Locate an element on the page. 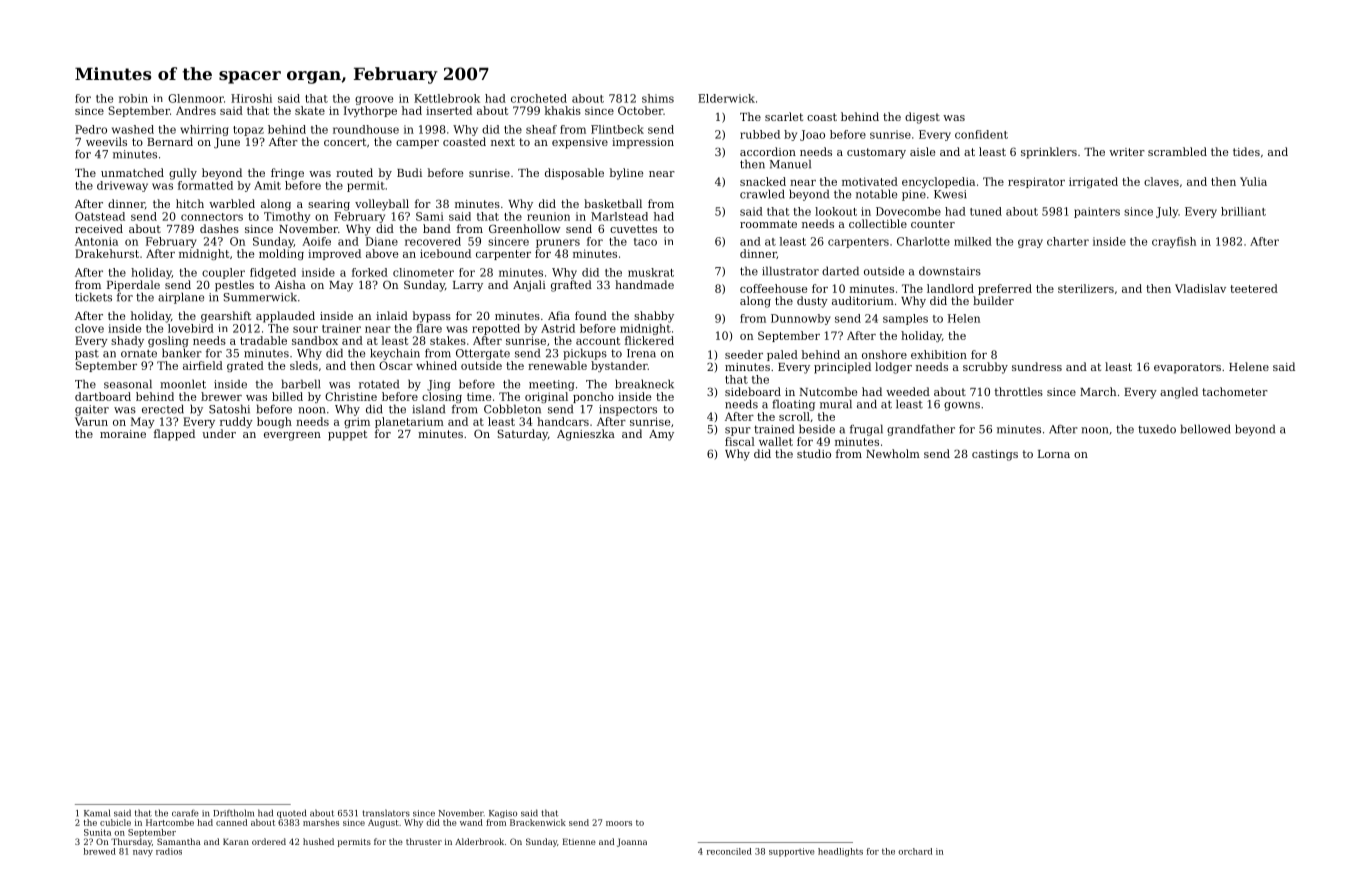 The height and width of the document is (887, 1372). robin is located at coordinates (133, 98).
